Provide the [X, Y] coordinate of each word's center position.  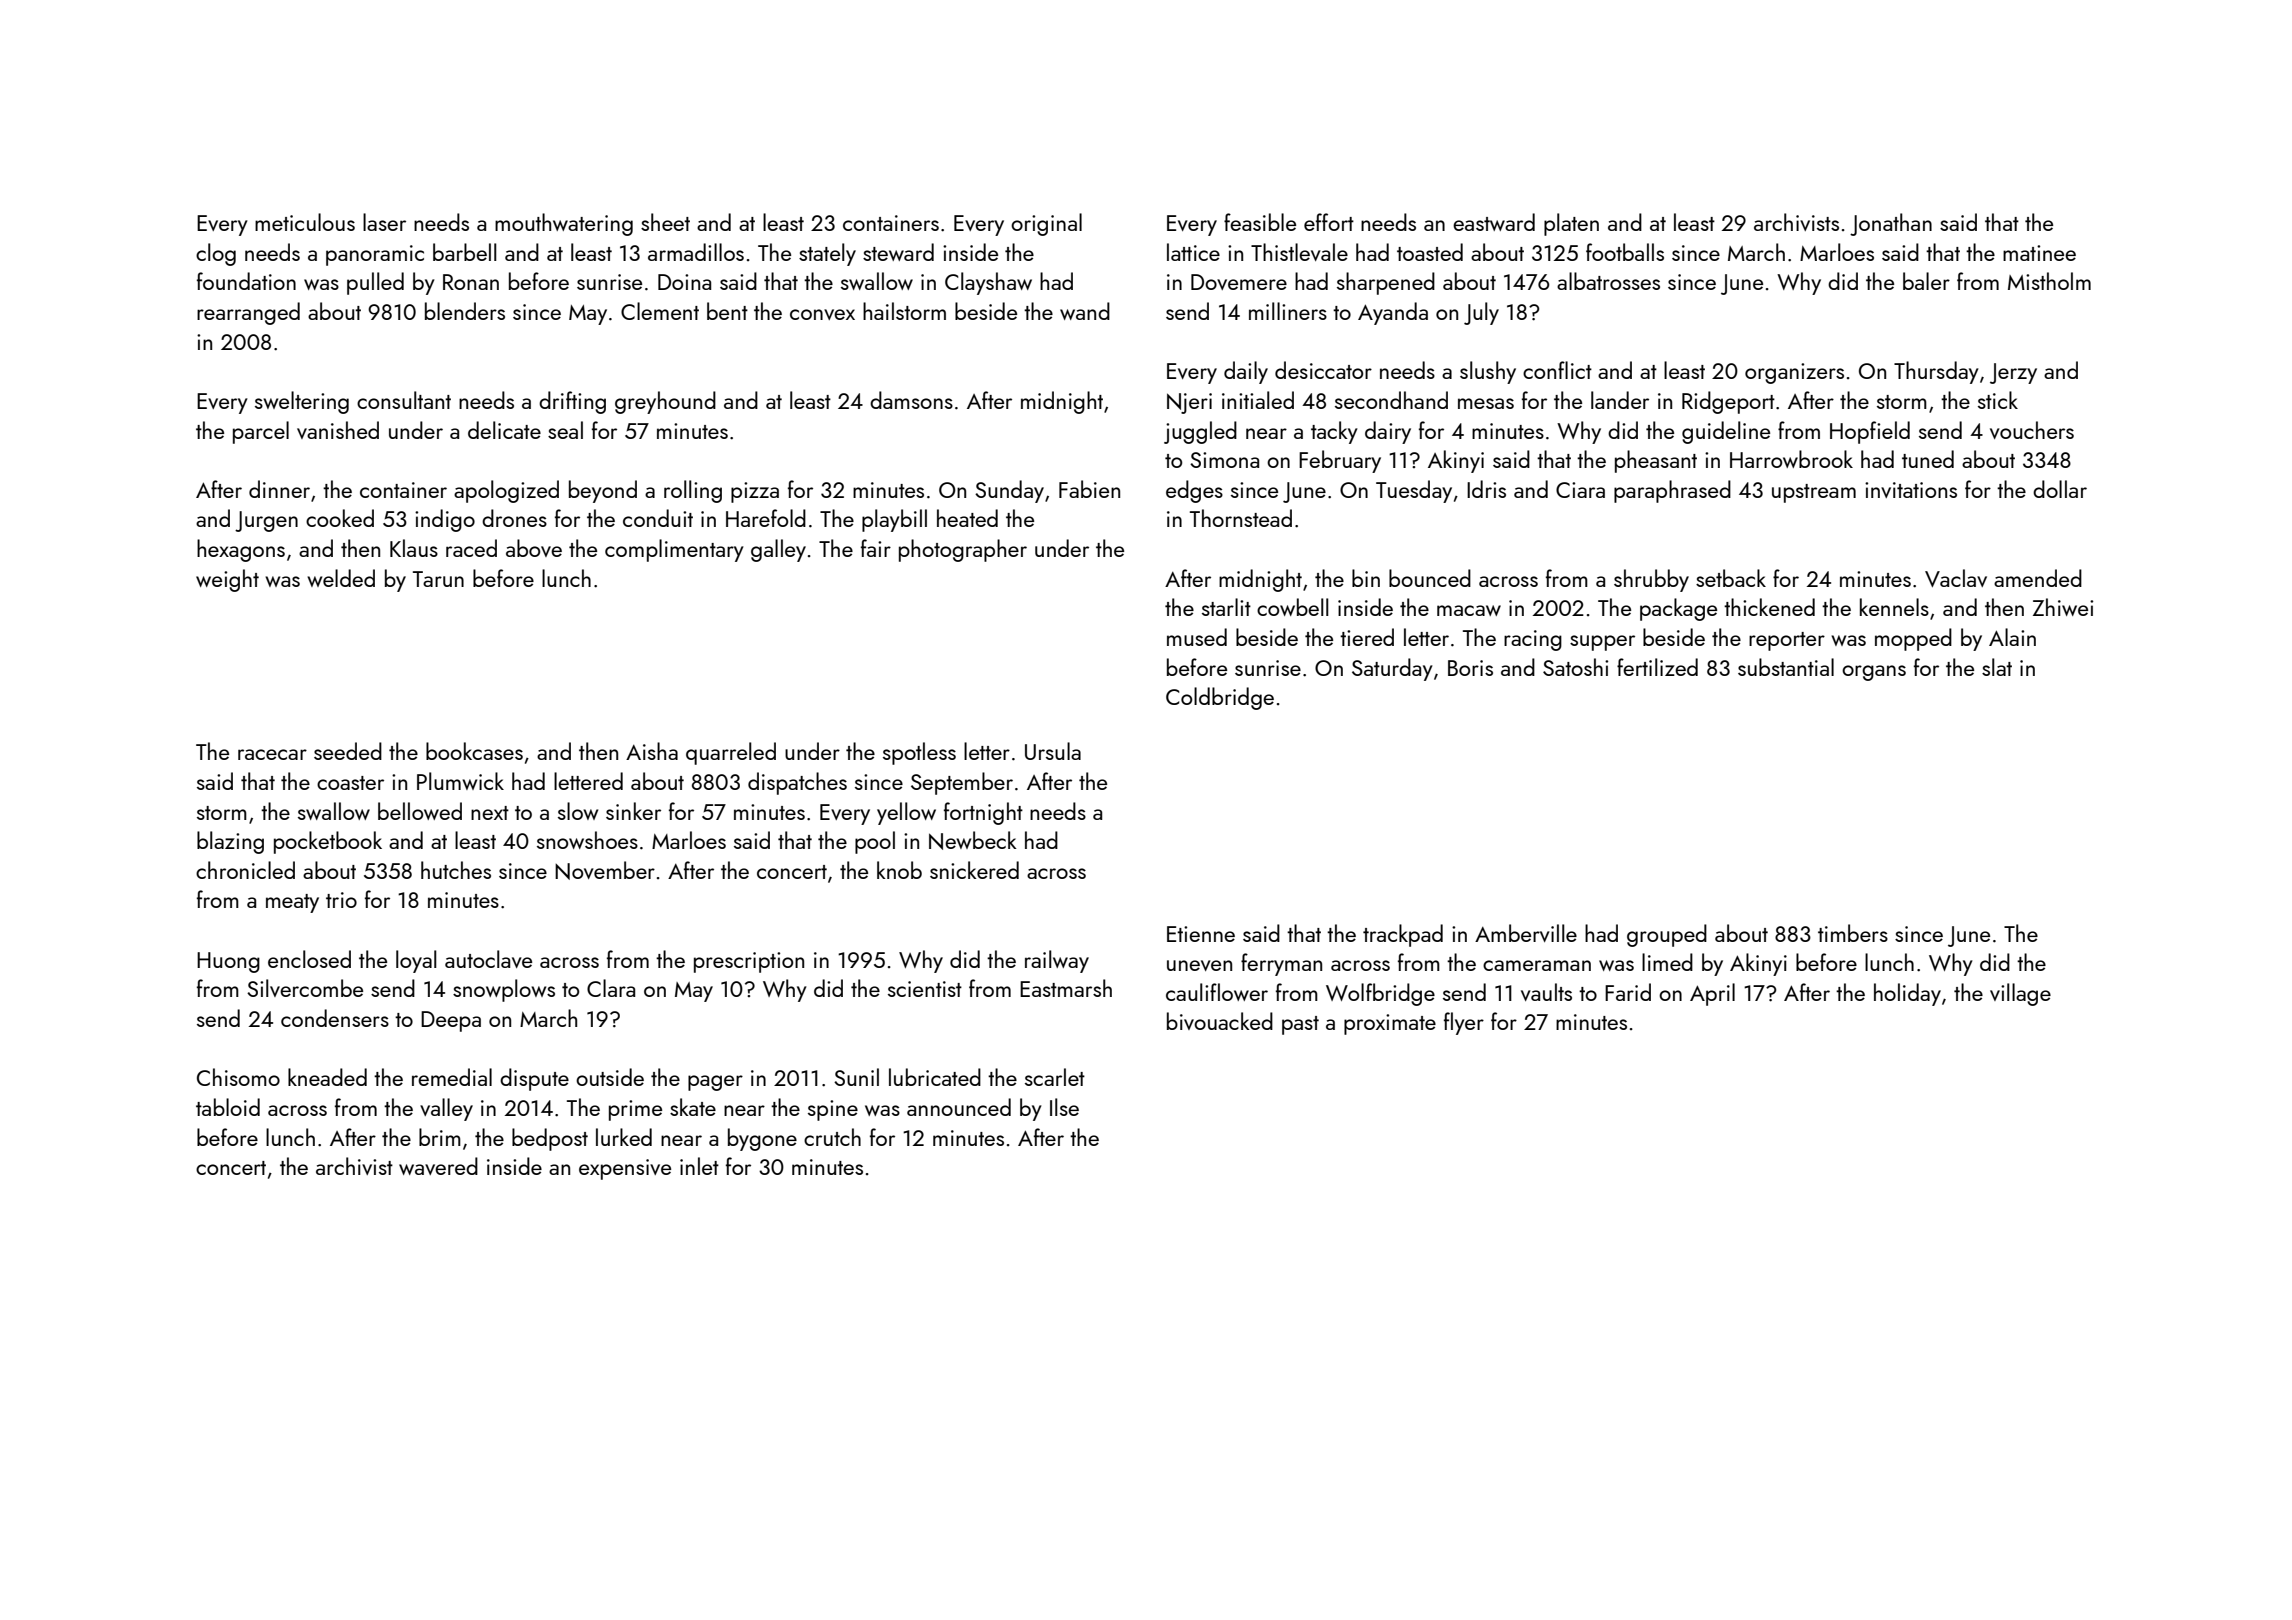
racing [1533, 640]
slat [1997, 667]
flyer [1464, 1023]
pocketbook [328, 842]
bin [1366, 578]
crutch [832, 1137]
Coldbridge [1220, 698]
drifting [572, 402]
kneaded [327, 1077]
